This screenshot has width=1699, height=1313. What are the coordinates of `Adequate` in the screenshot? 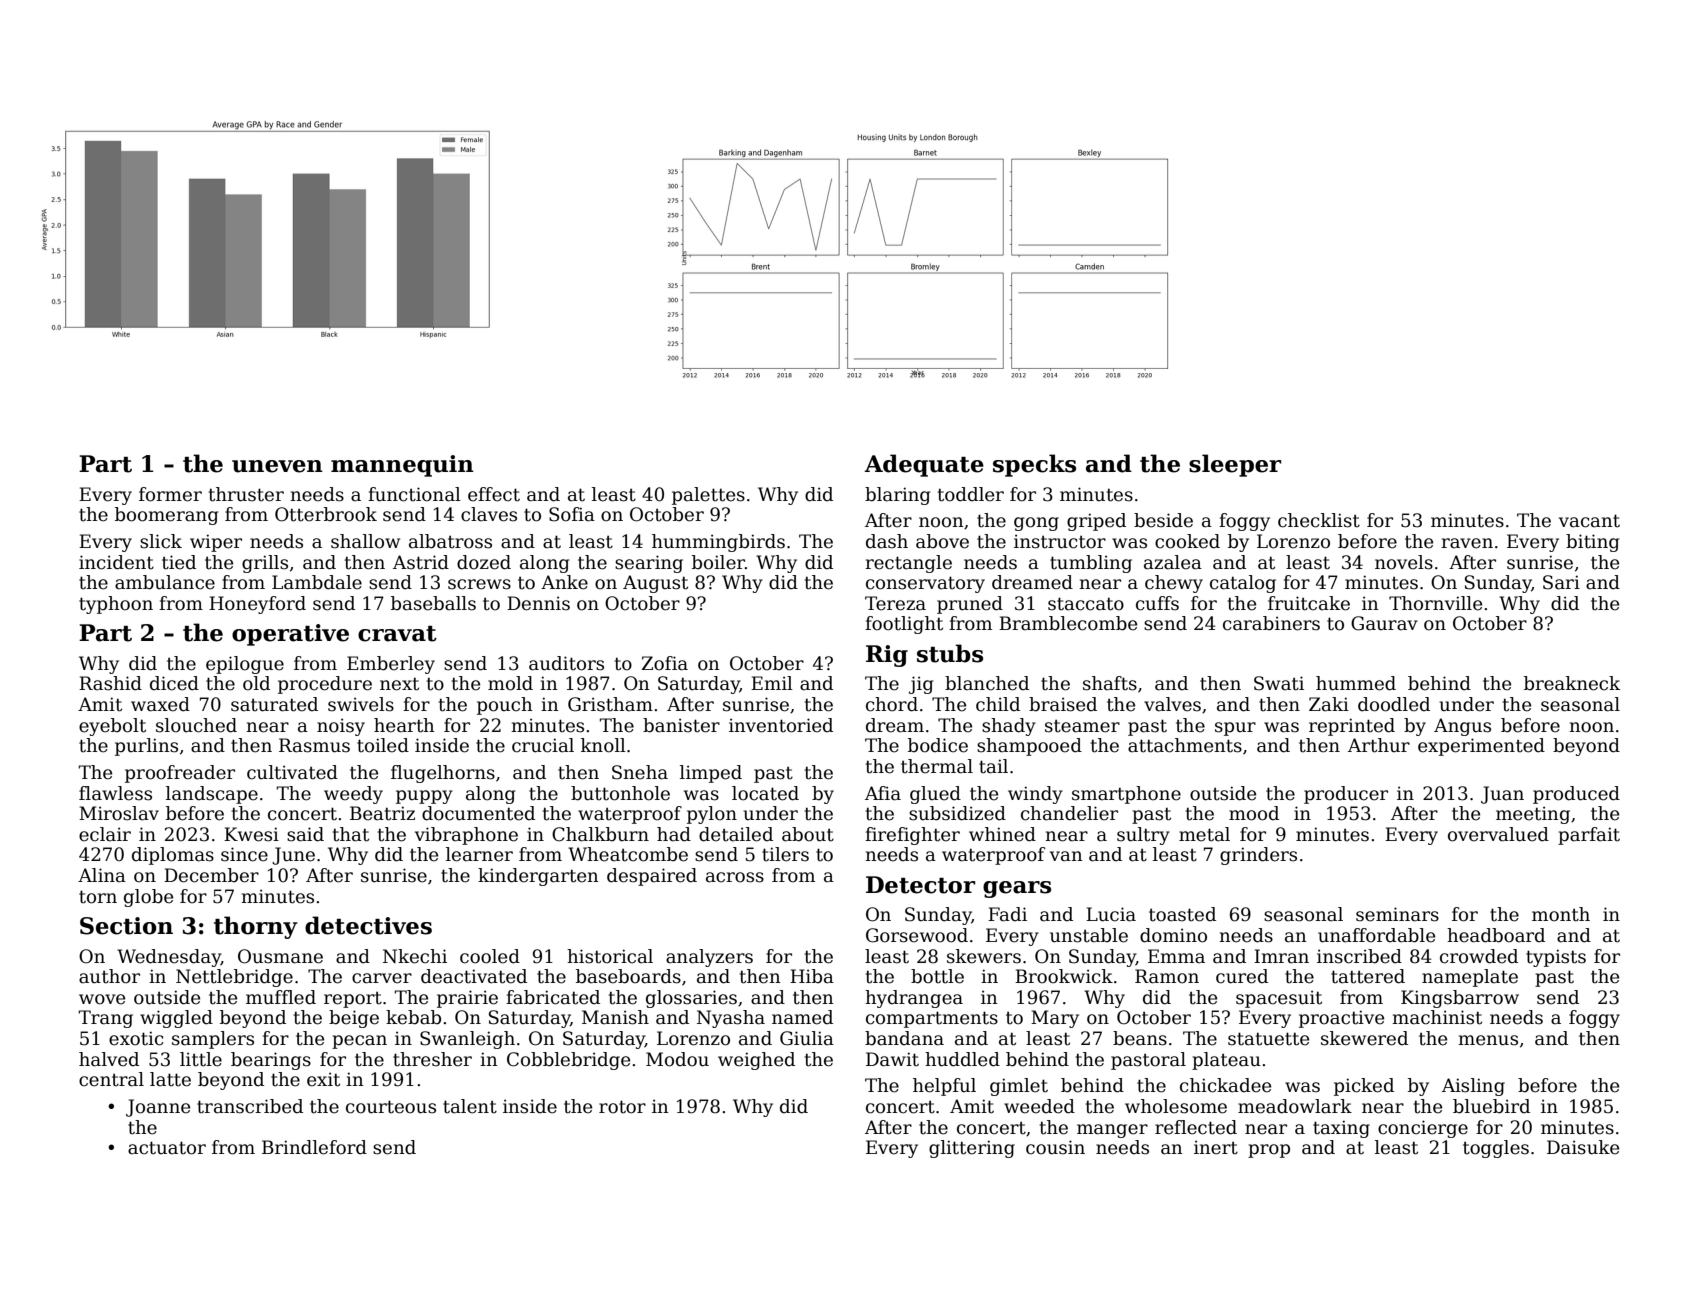 It's located at (924, 465).
